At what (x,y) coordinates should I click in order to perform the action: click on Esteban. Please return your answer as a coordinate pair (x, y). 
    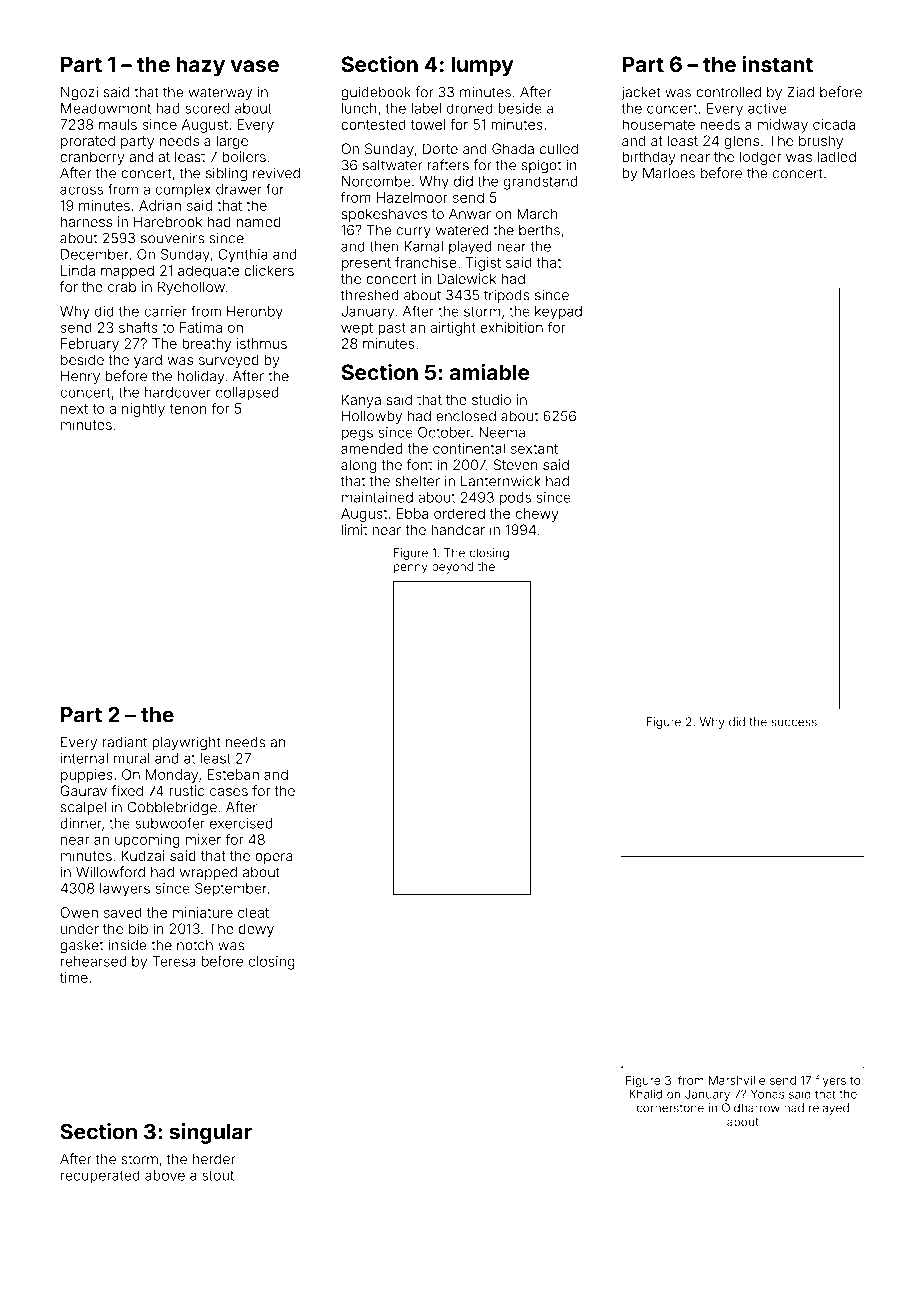
    Looking at the image, I should click on (233, 774).
